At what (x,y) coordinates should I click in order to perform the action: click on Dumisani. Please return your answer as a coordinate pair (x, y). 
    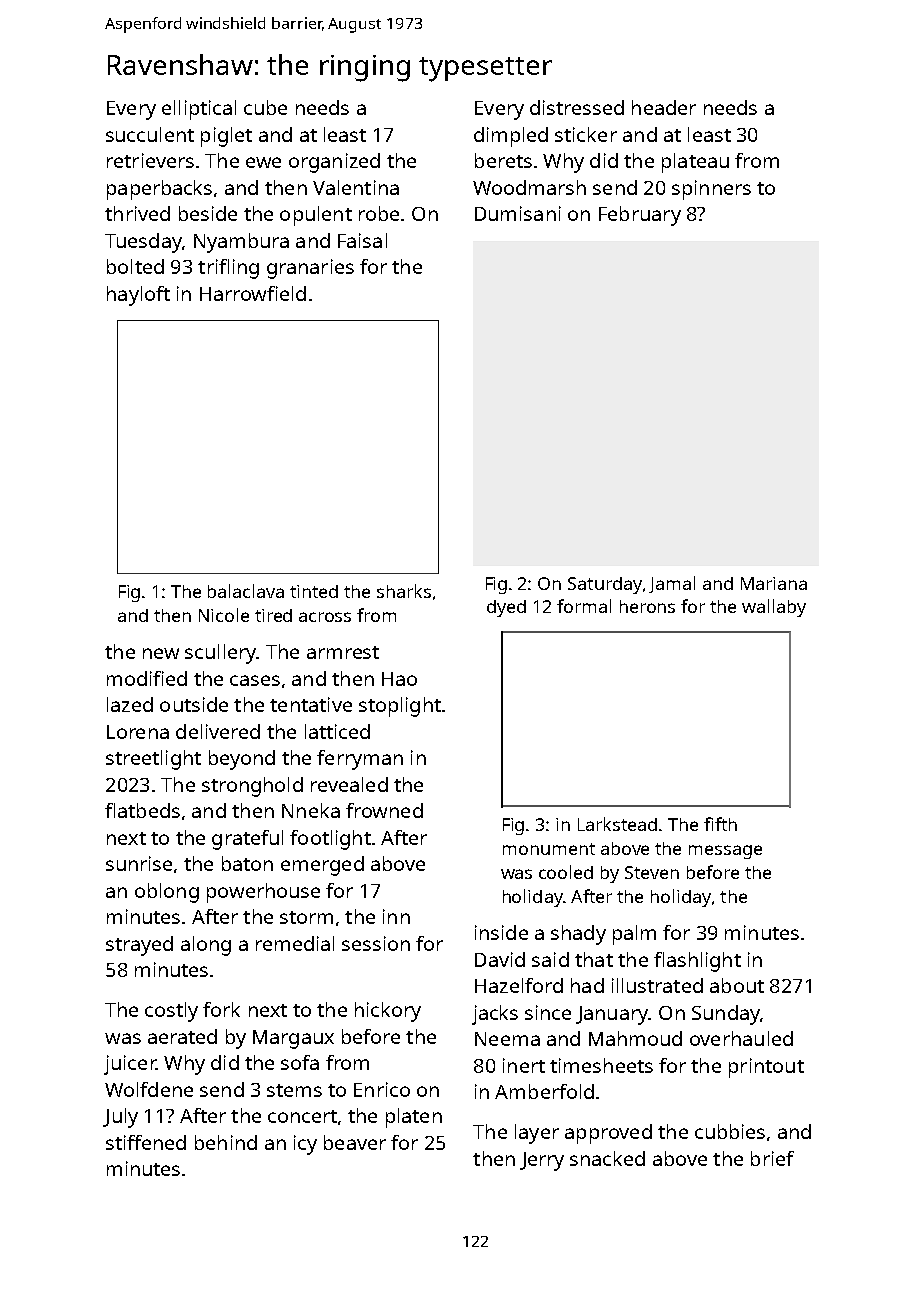
    Looking at the image, I should click on (518, 213).
